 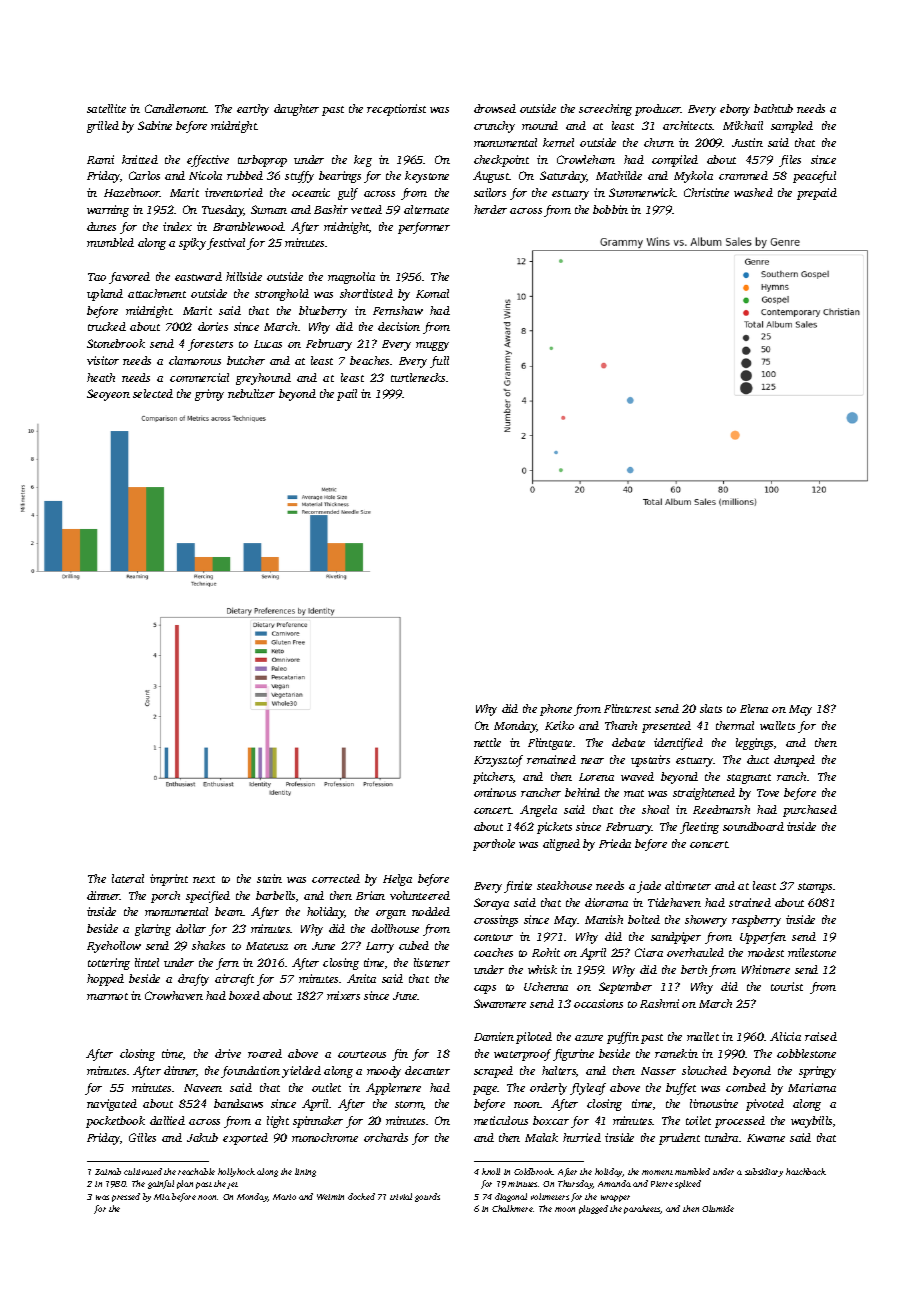 What do you see at coordinates (128, 878) in the document?
I see `lateral` at bounding box center [128, 878].
